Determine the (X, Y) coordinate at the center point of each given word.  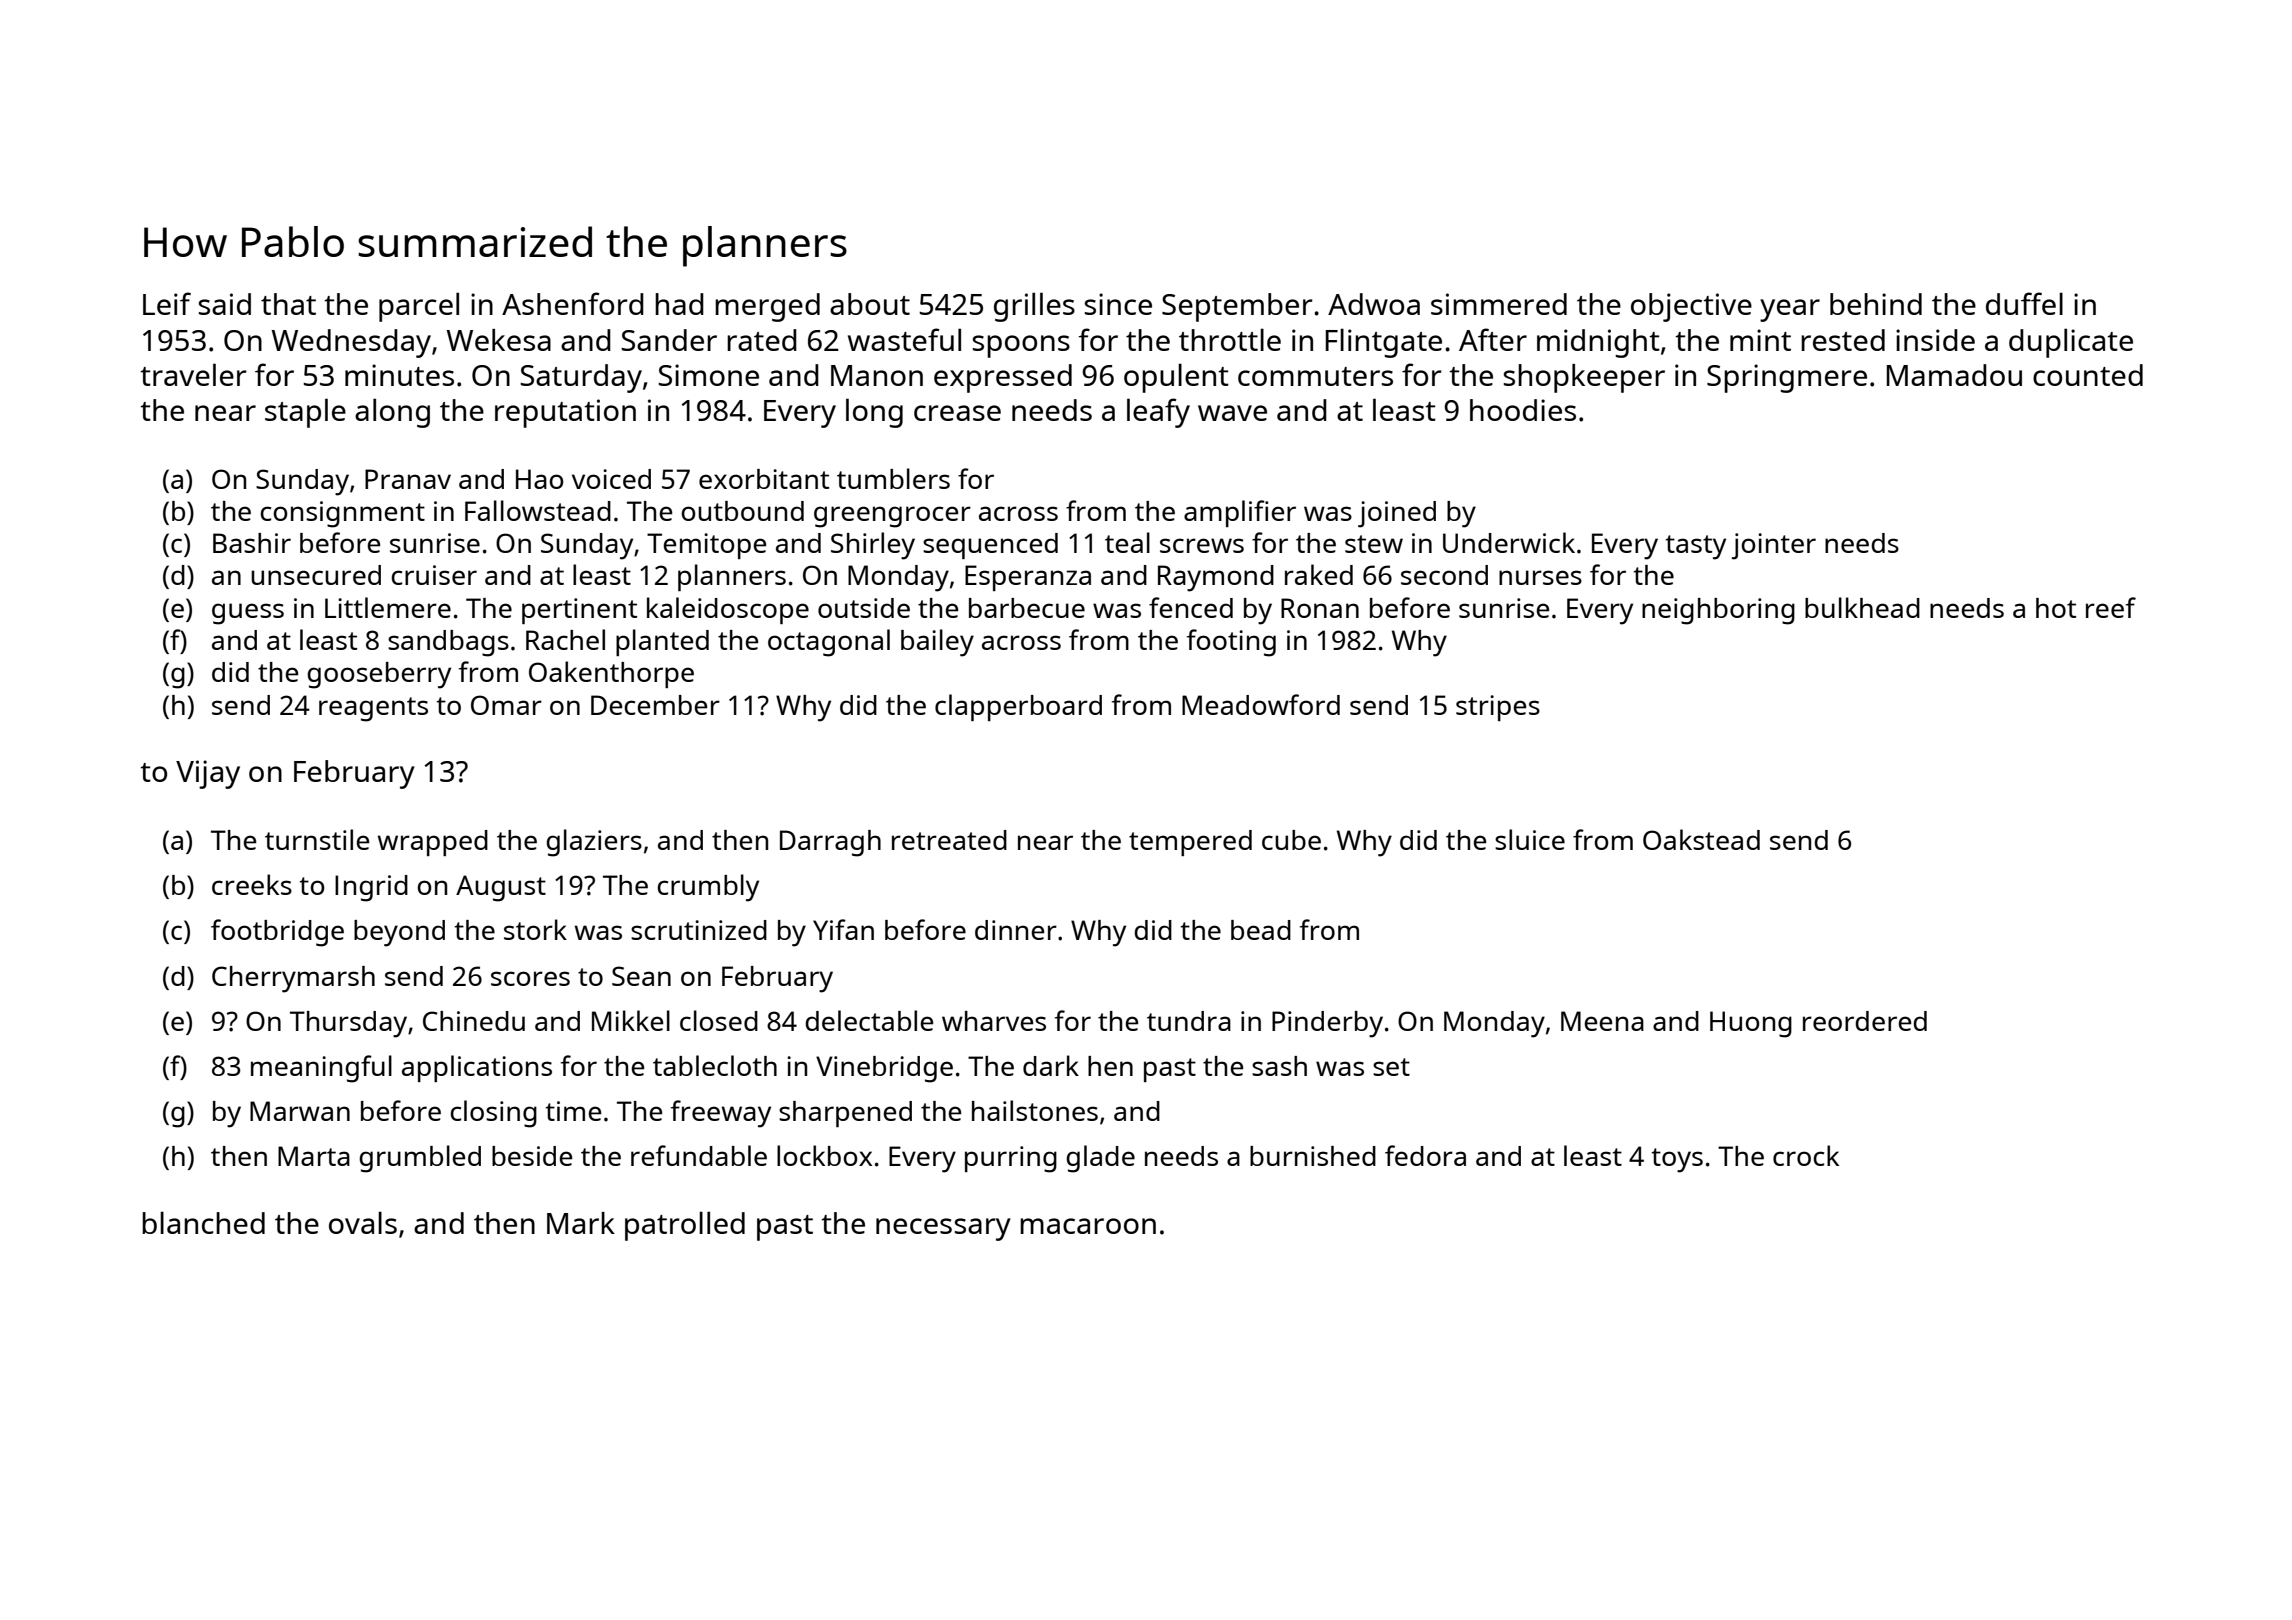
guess (248, 614)
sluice (1530, 839)
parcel (419, 307)
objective (1691, 307)
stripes (1498, 708)
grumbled (420, 1159)
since (1118, 304)
